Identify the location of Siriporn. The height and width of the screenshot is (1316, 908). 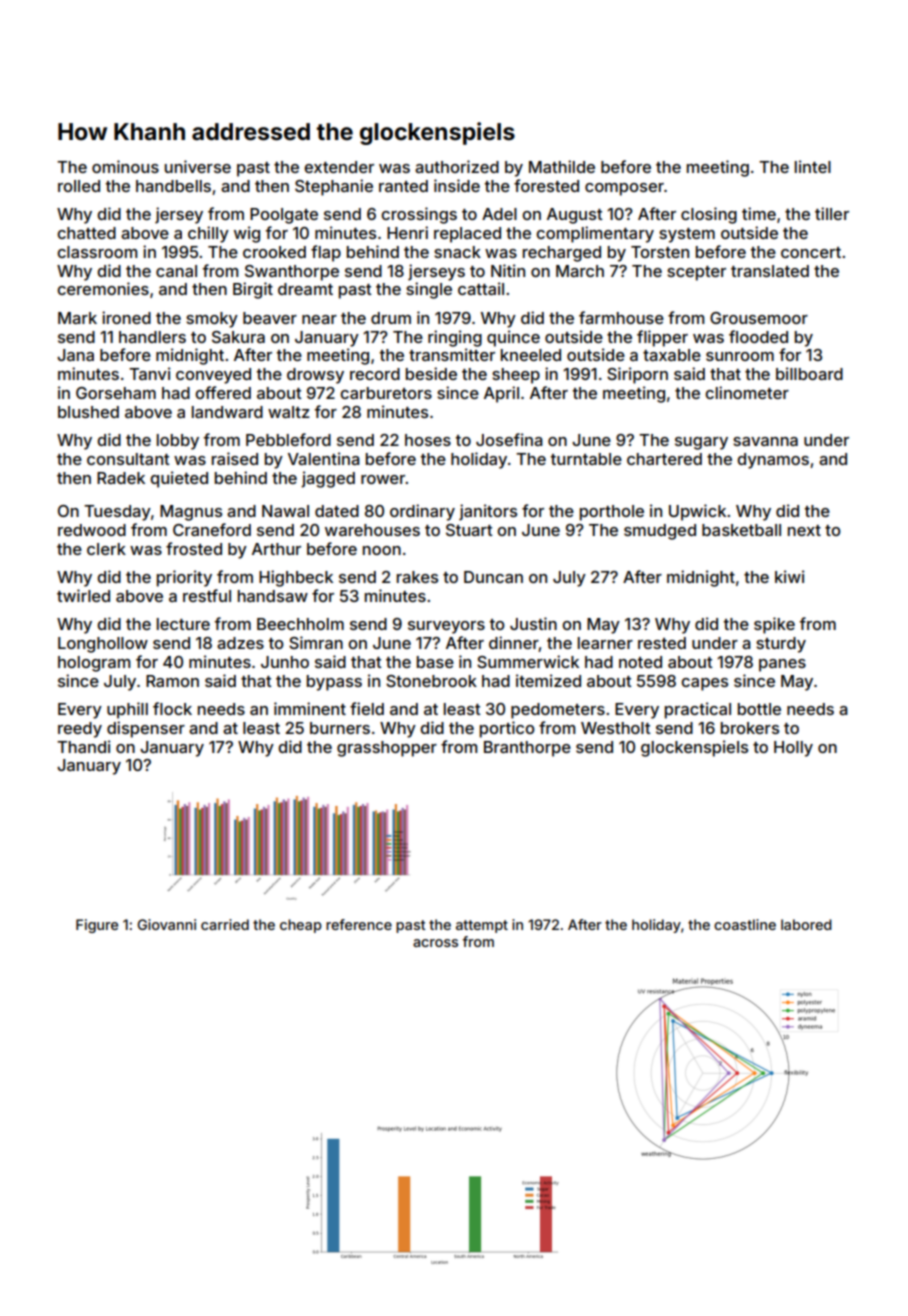
(637, 375).
